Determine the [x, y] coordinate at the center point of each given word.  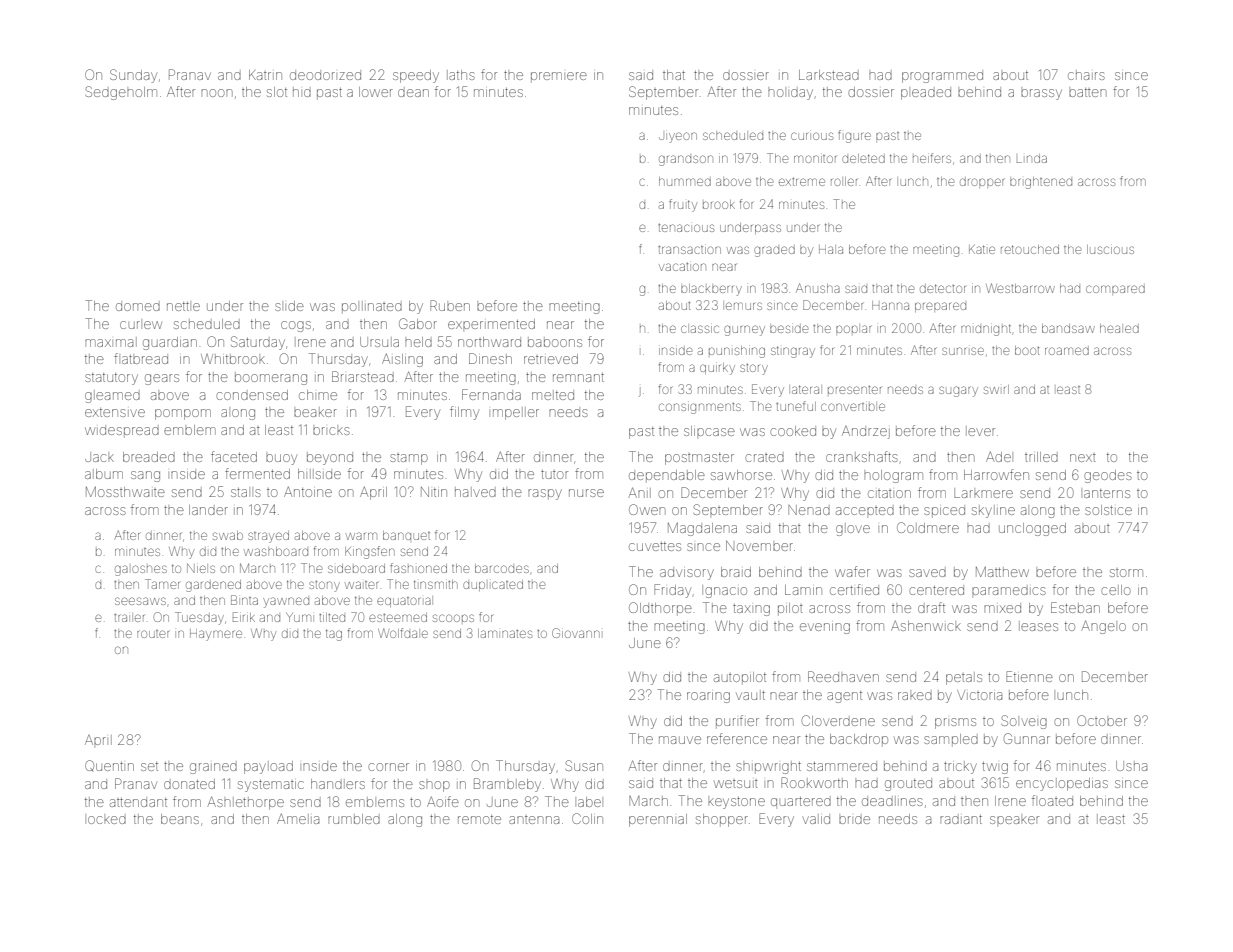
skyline [993, 511]
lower [376, 92]
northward [489, 342]
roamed [1067, 350]
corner [388, 767]
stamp [409, 459]
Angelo [1103, 627]
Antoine [308, 492]
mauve [680, 740]
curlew [141, 325]
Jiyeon [678, 137]
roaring [708, 697]
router [153, 634]
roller [844, 181]
